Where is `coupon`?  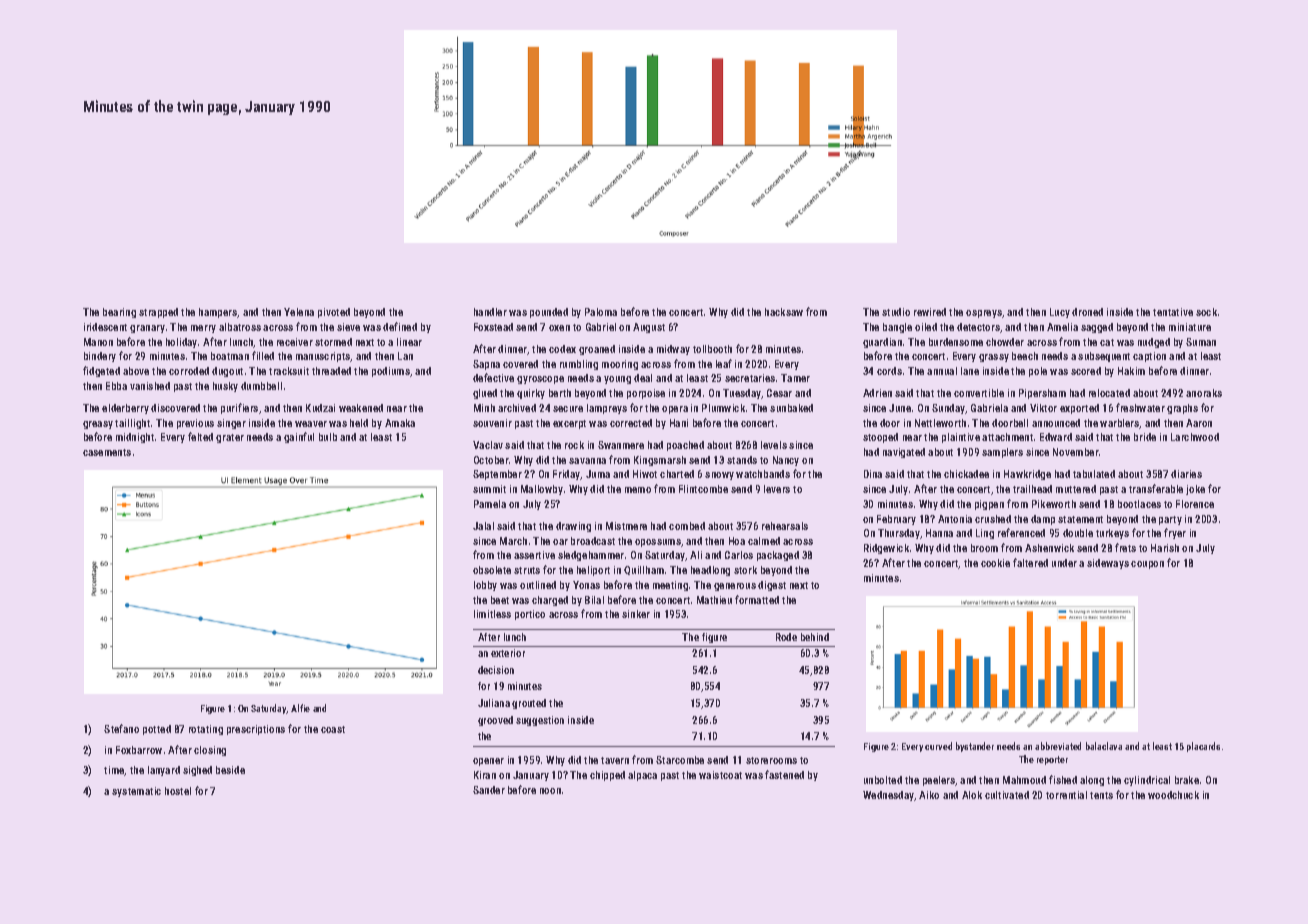 coupon is located at coordinates (1147, 565).
